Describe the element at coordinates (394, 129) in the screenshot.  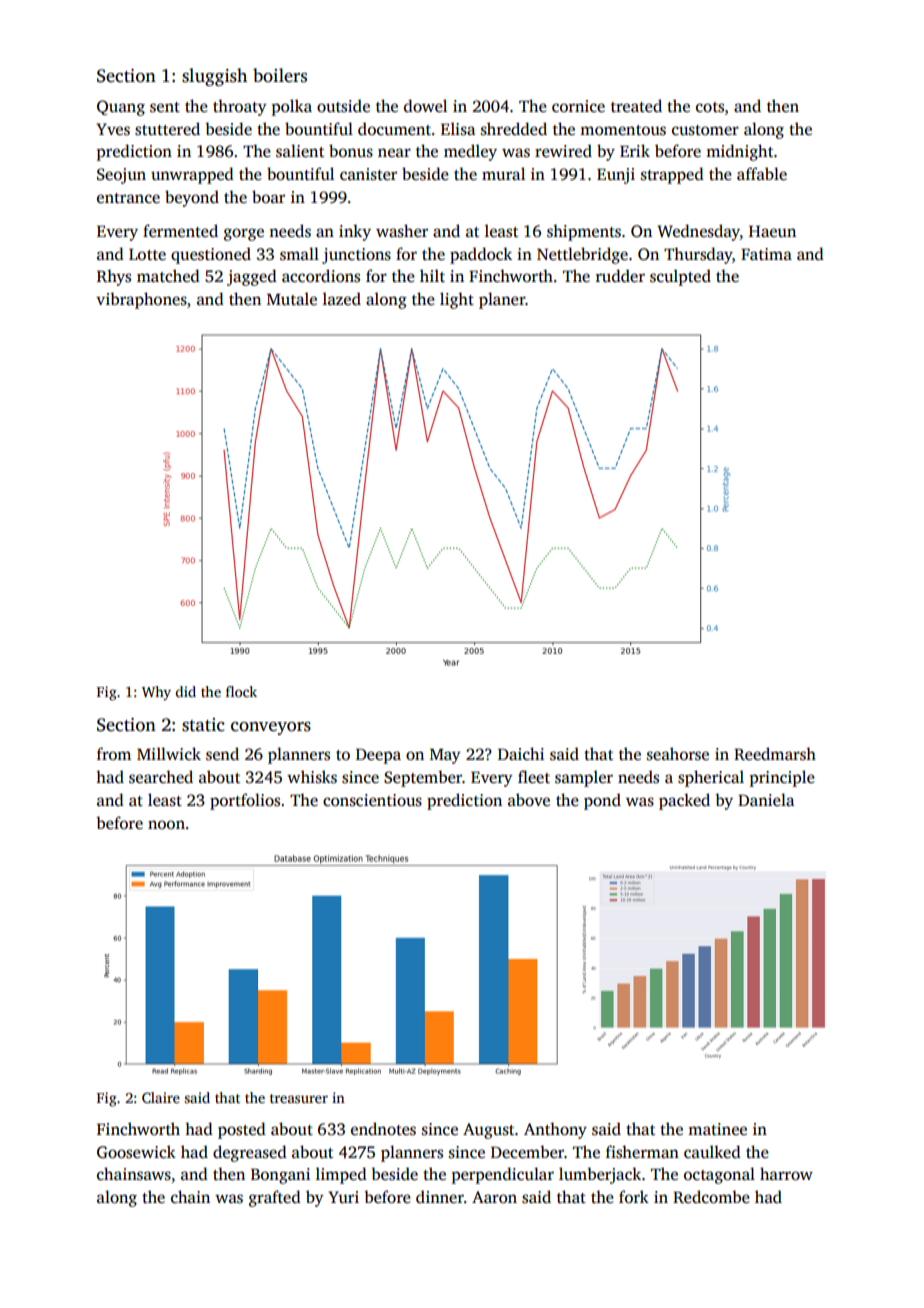
I see `document` at that location.
